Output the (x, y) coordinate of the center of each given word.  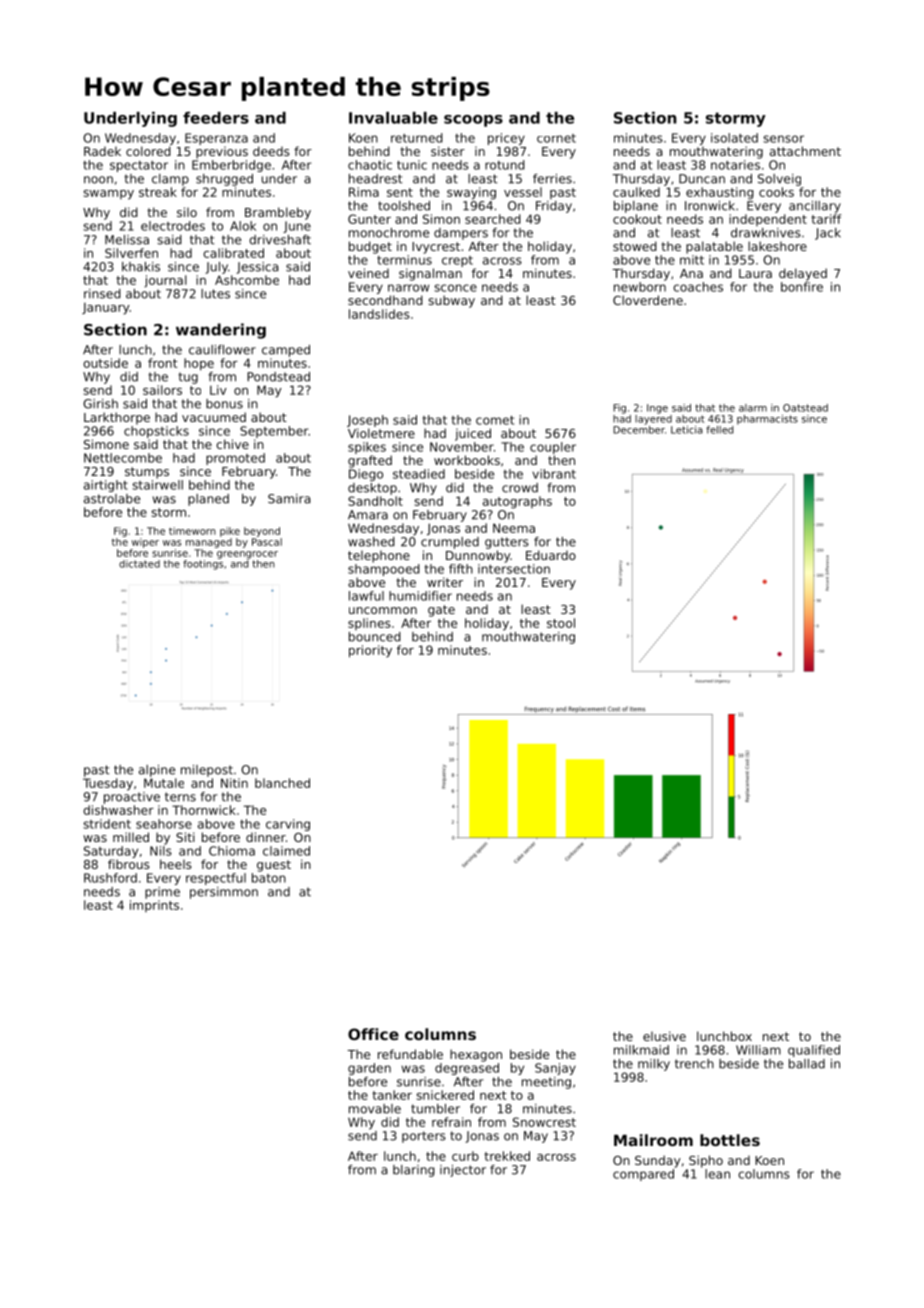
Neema (514, 528)
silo (187, 212)
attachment (805, 151)
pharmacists (767, 420)
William (758, 1050)
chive (232, 444)
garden (369, 1069)
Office (373, 1034)
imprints (154, 906)
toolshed (404, 206)
